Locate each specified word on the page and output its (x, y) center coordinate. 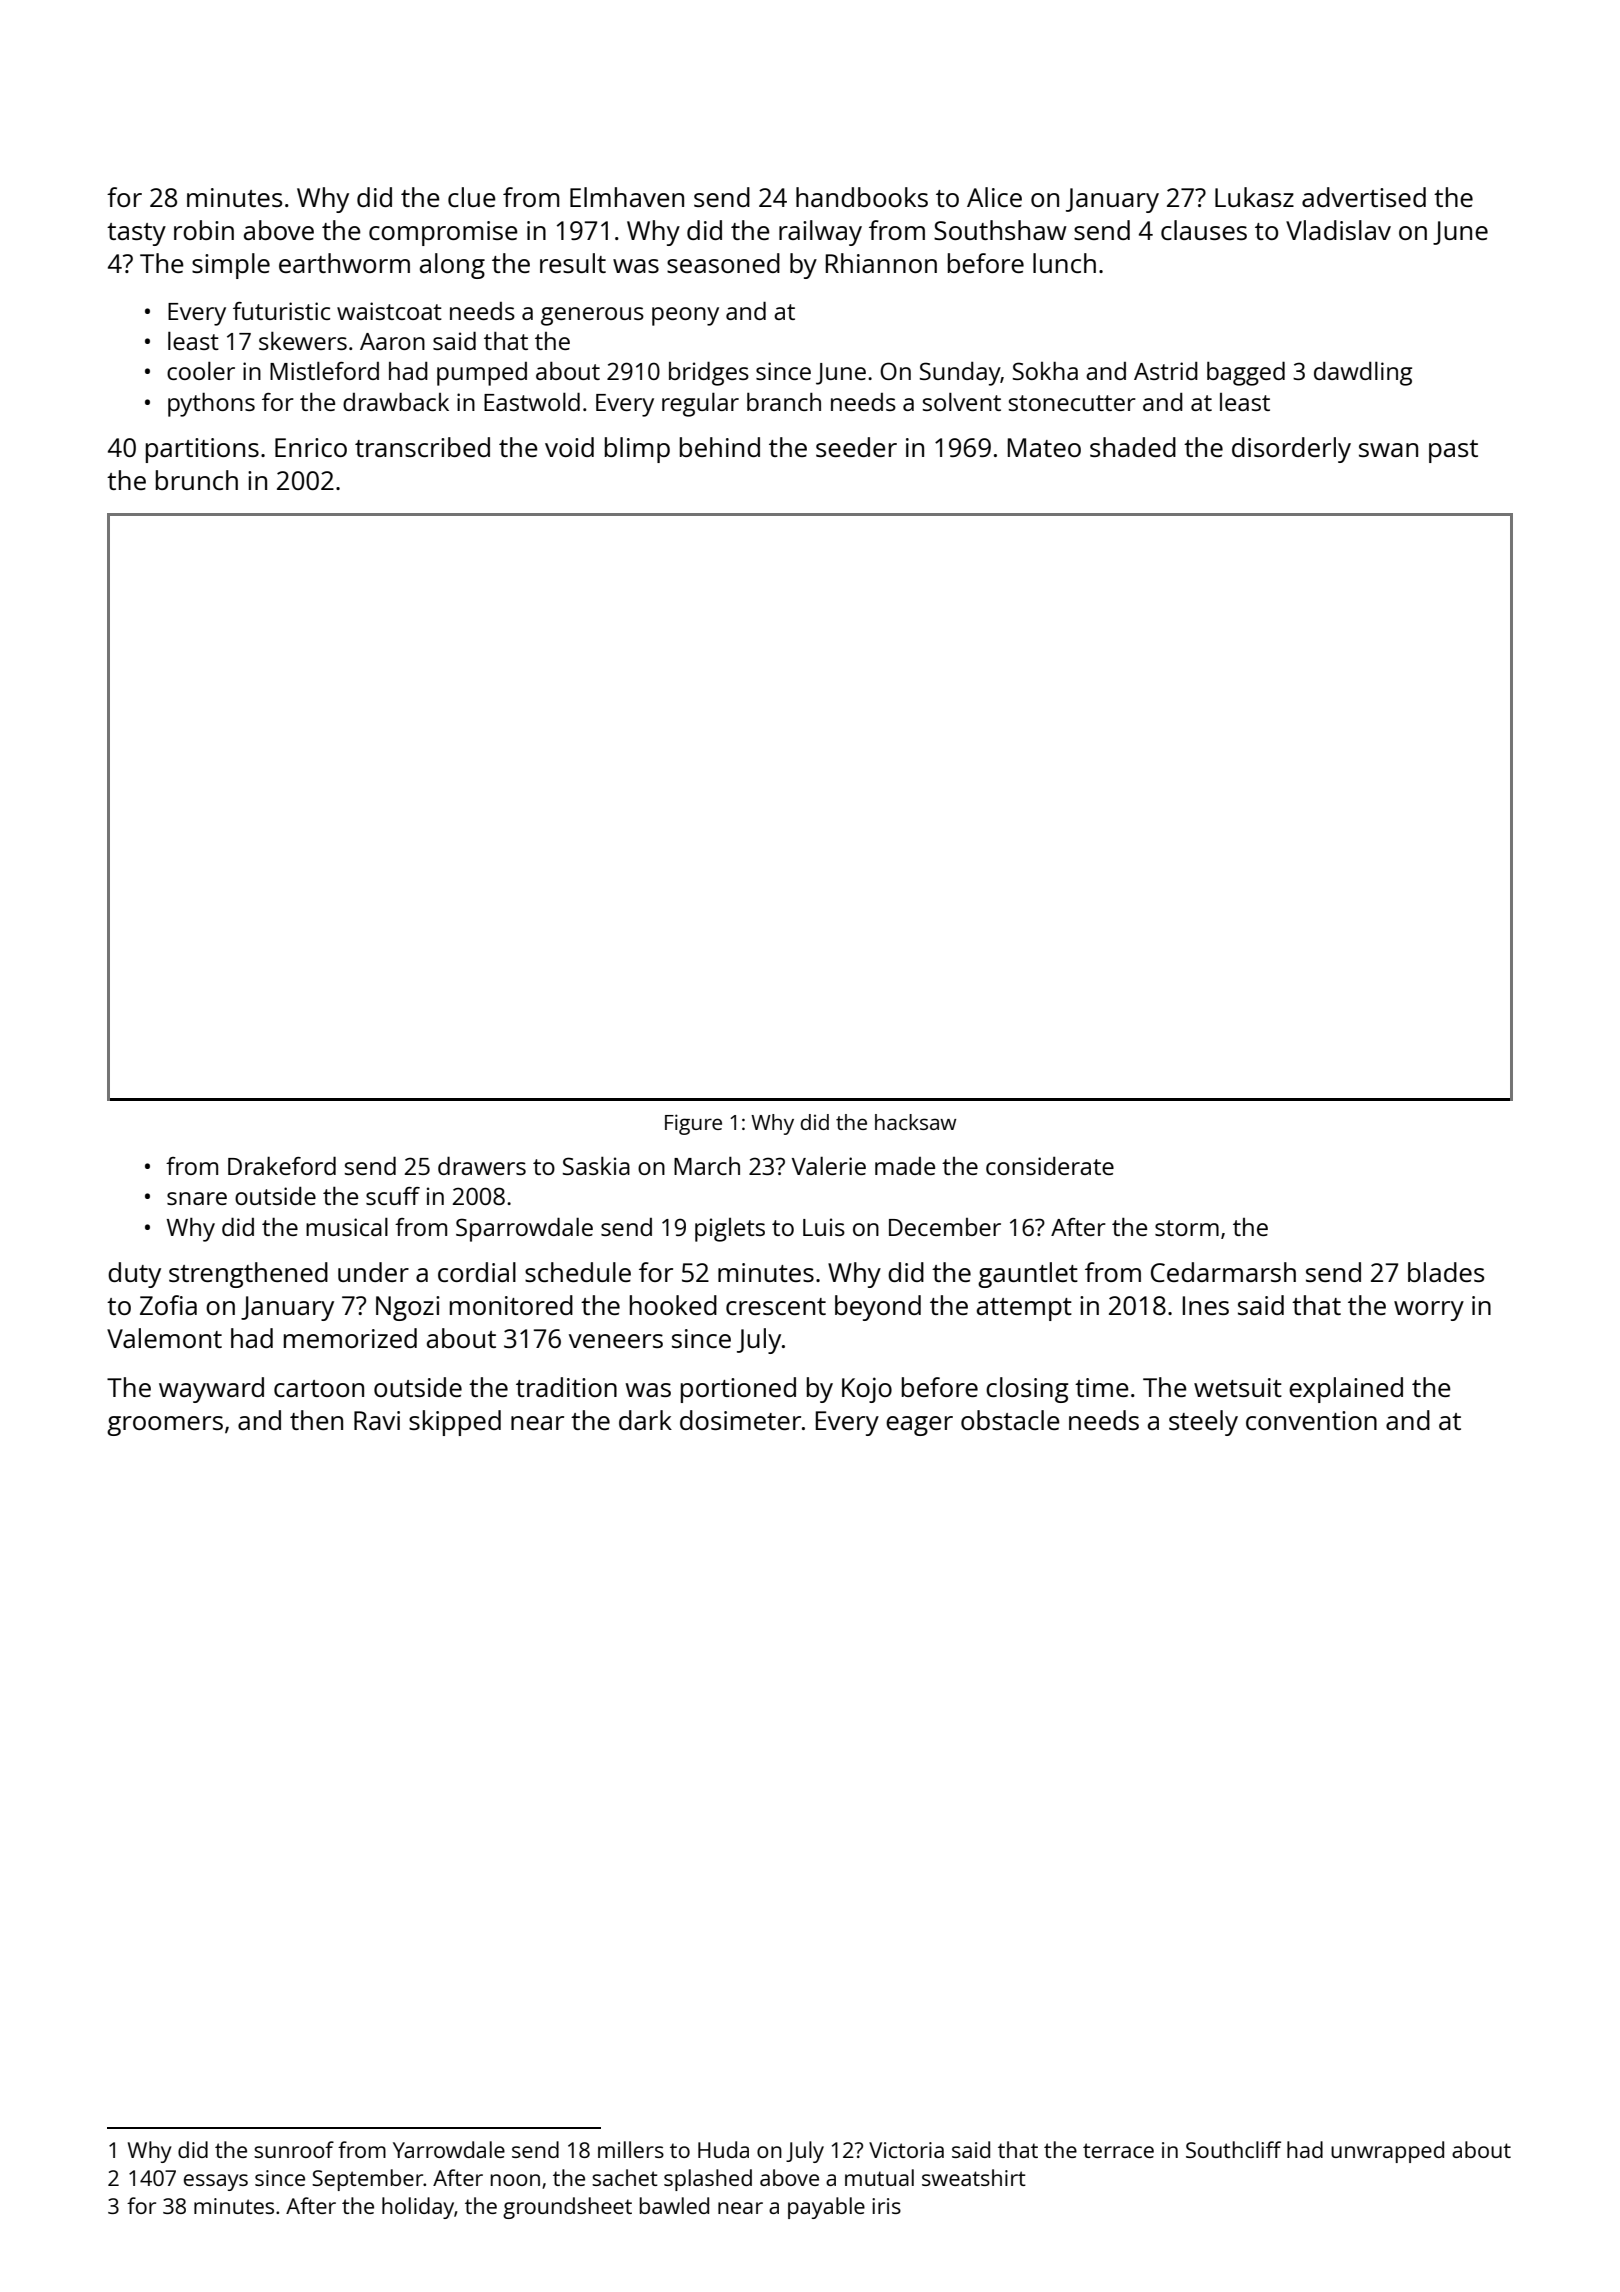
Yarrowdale (449, 2149)
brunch (197, 480)
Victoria (906, 2150)
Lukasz (1254, 197)
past (1453, 451)
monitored (511, 1305)
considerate (1050, 1166)
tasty (136, 234)
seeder (856, 447)
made (905, 1166)
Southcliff (1233, 2149)
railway (820, 233)
